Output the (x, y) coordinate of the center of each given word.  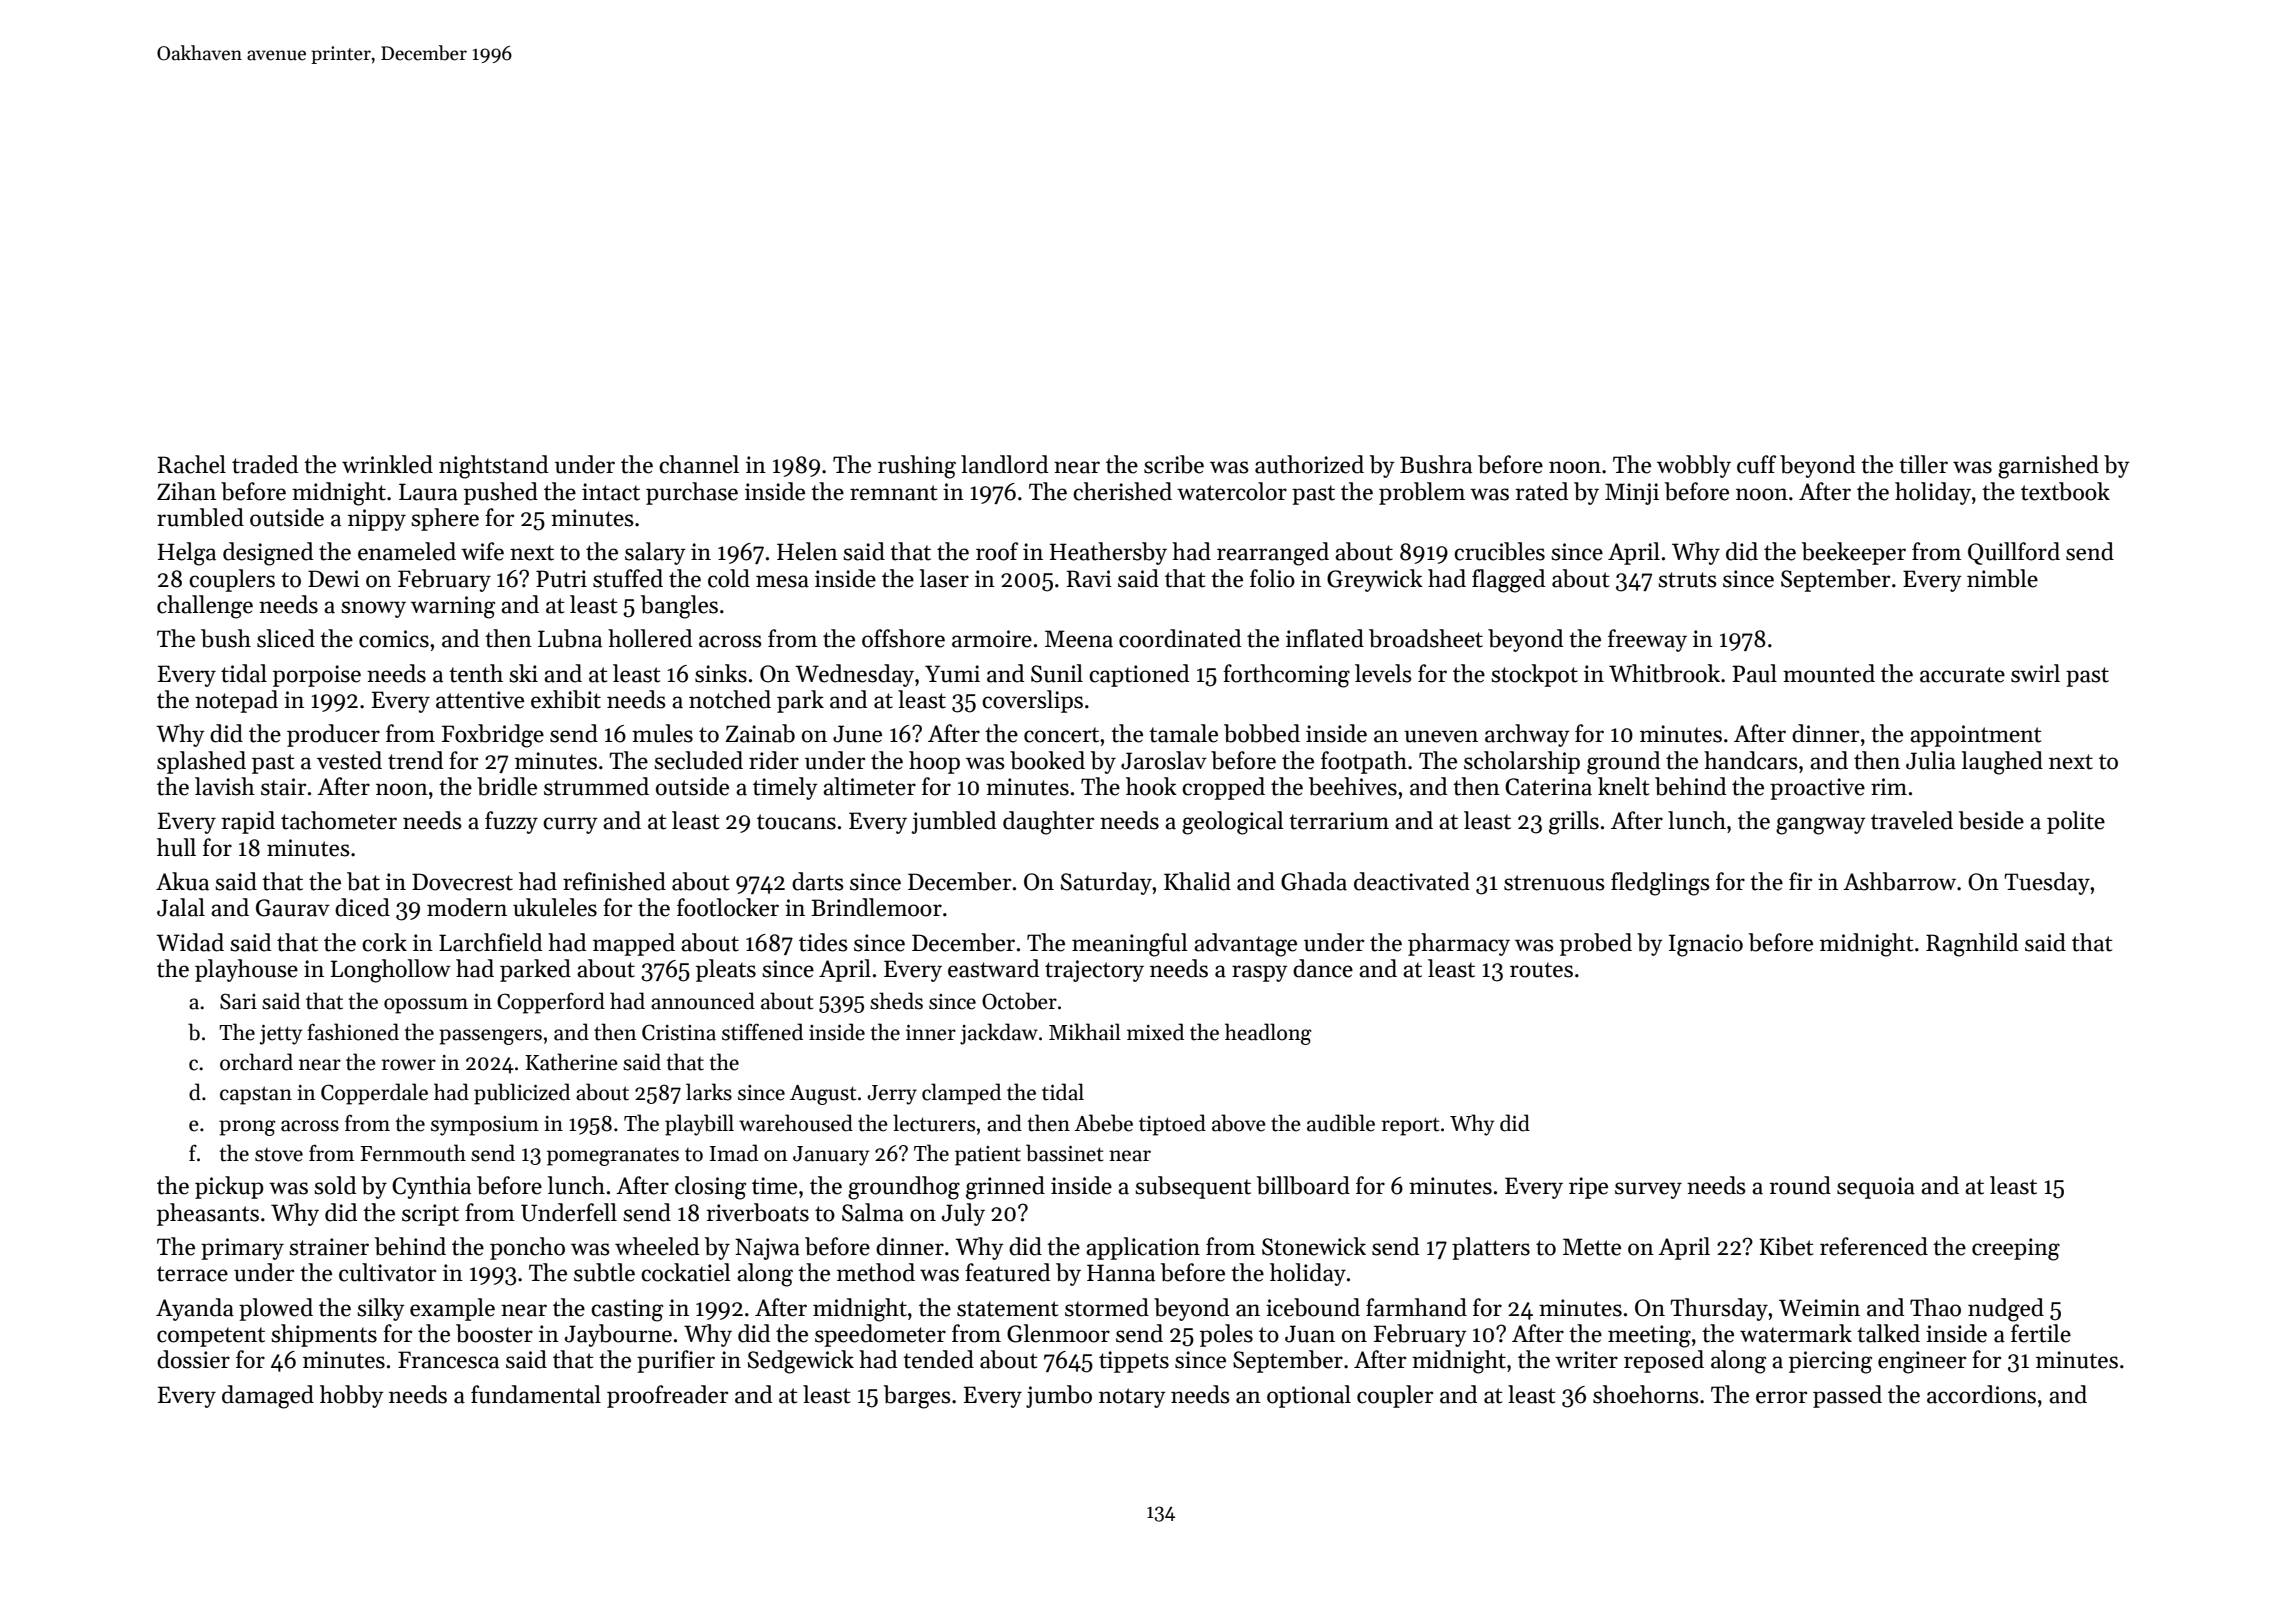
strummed (596, 786)
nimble (2002, 578)
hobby (352, 1396)
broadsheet (1426, 638)
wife (482, 551)
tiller (1923, 464)
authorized (1309, 464)
